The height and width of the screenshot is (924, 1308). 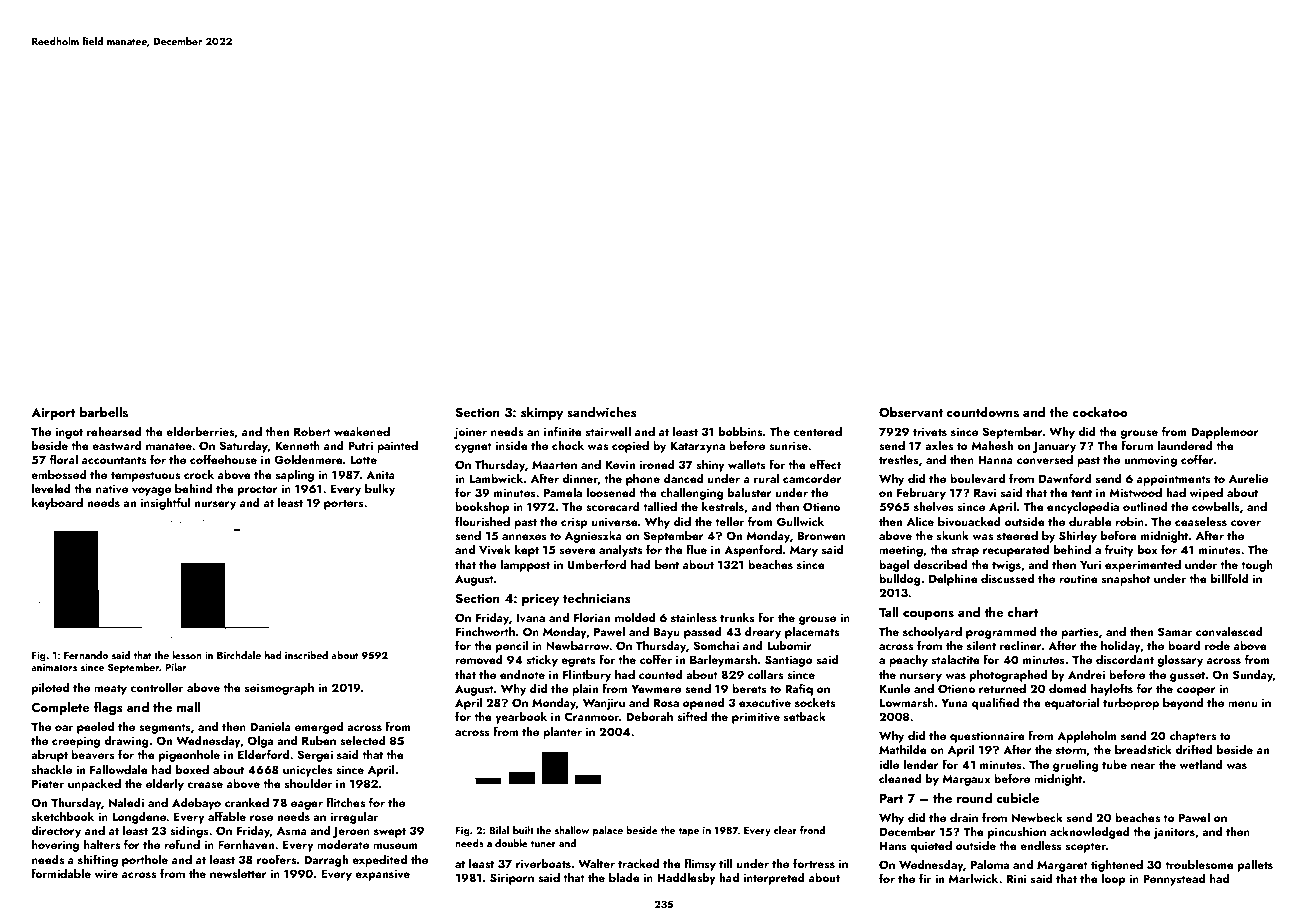 What do you see at coordinates (1174, 880) in the screenshot?
I see `Pennystead` at bounding box center [1174, 880].
